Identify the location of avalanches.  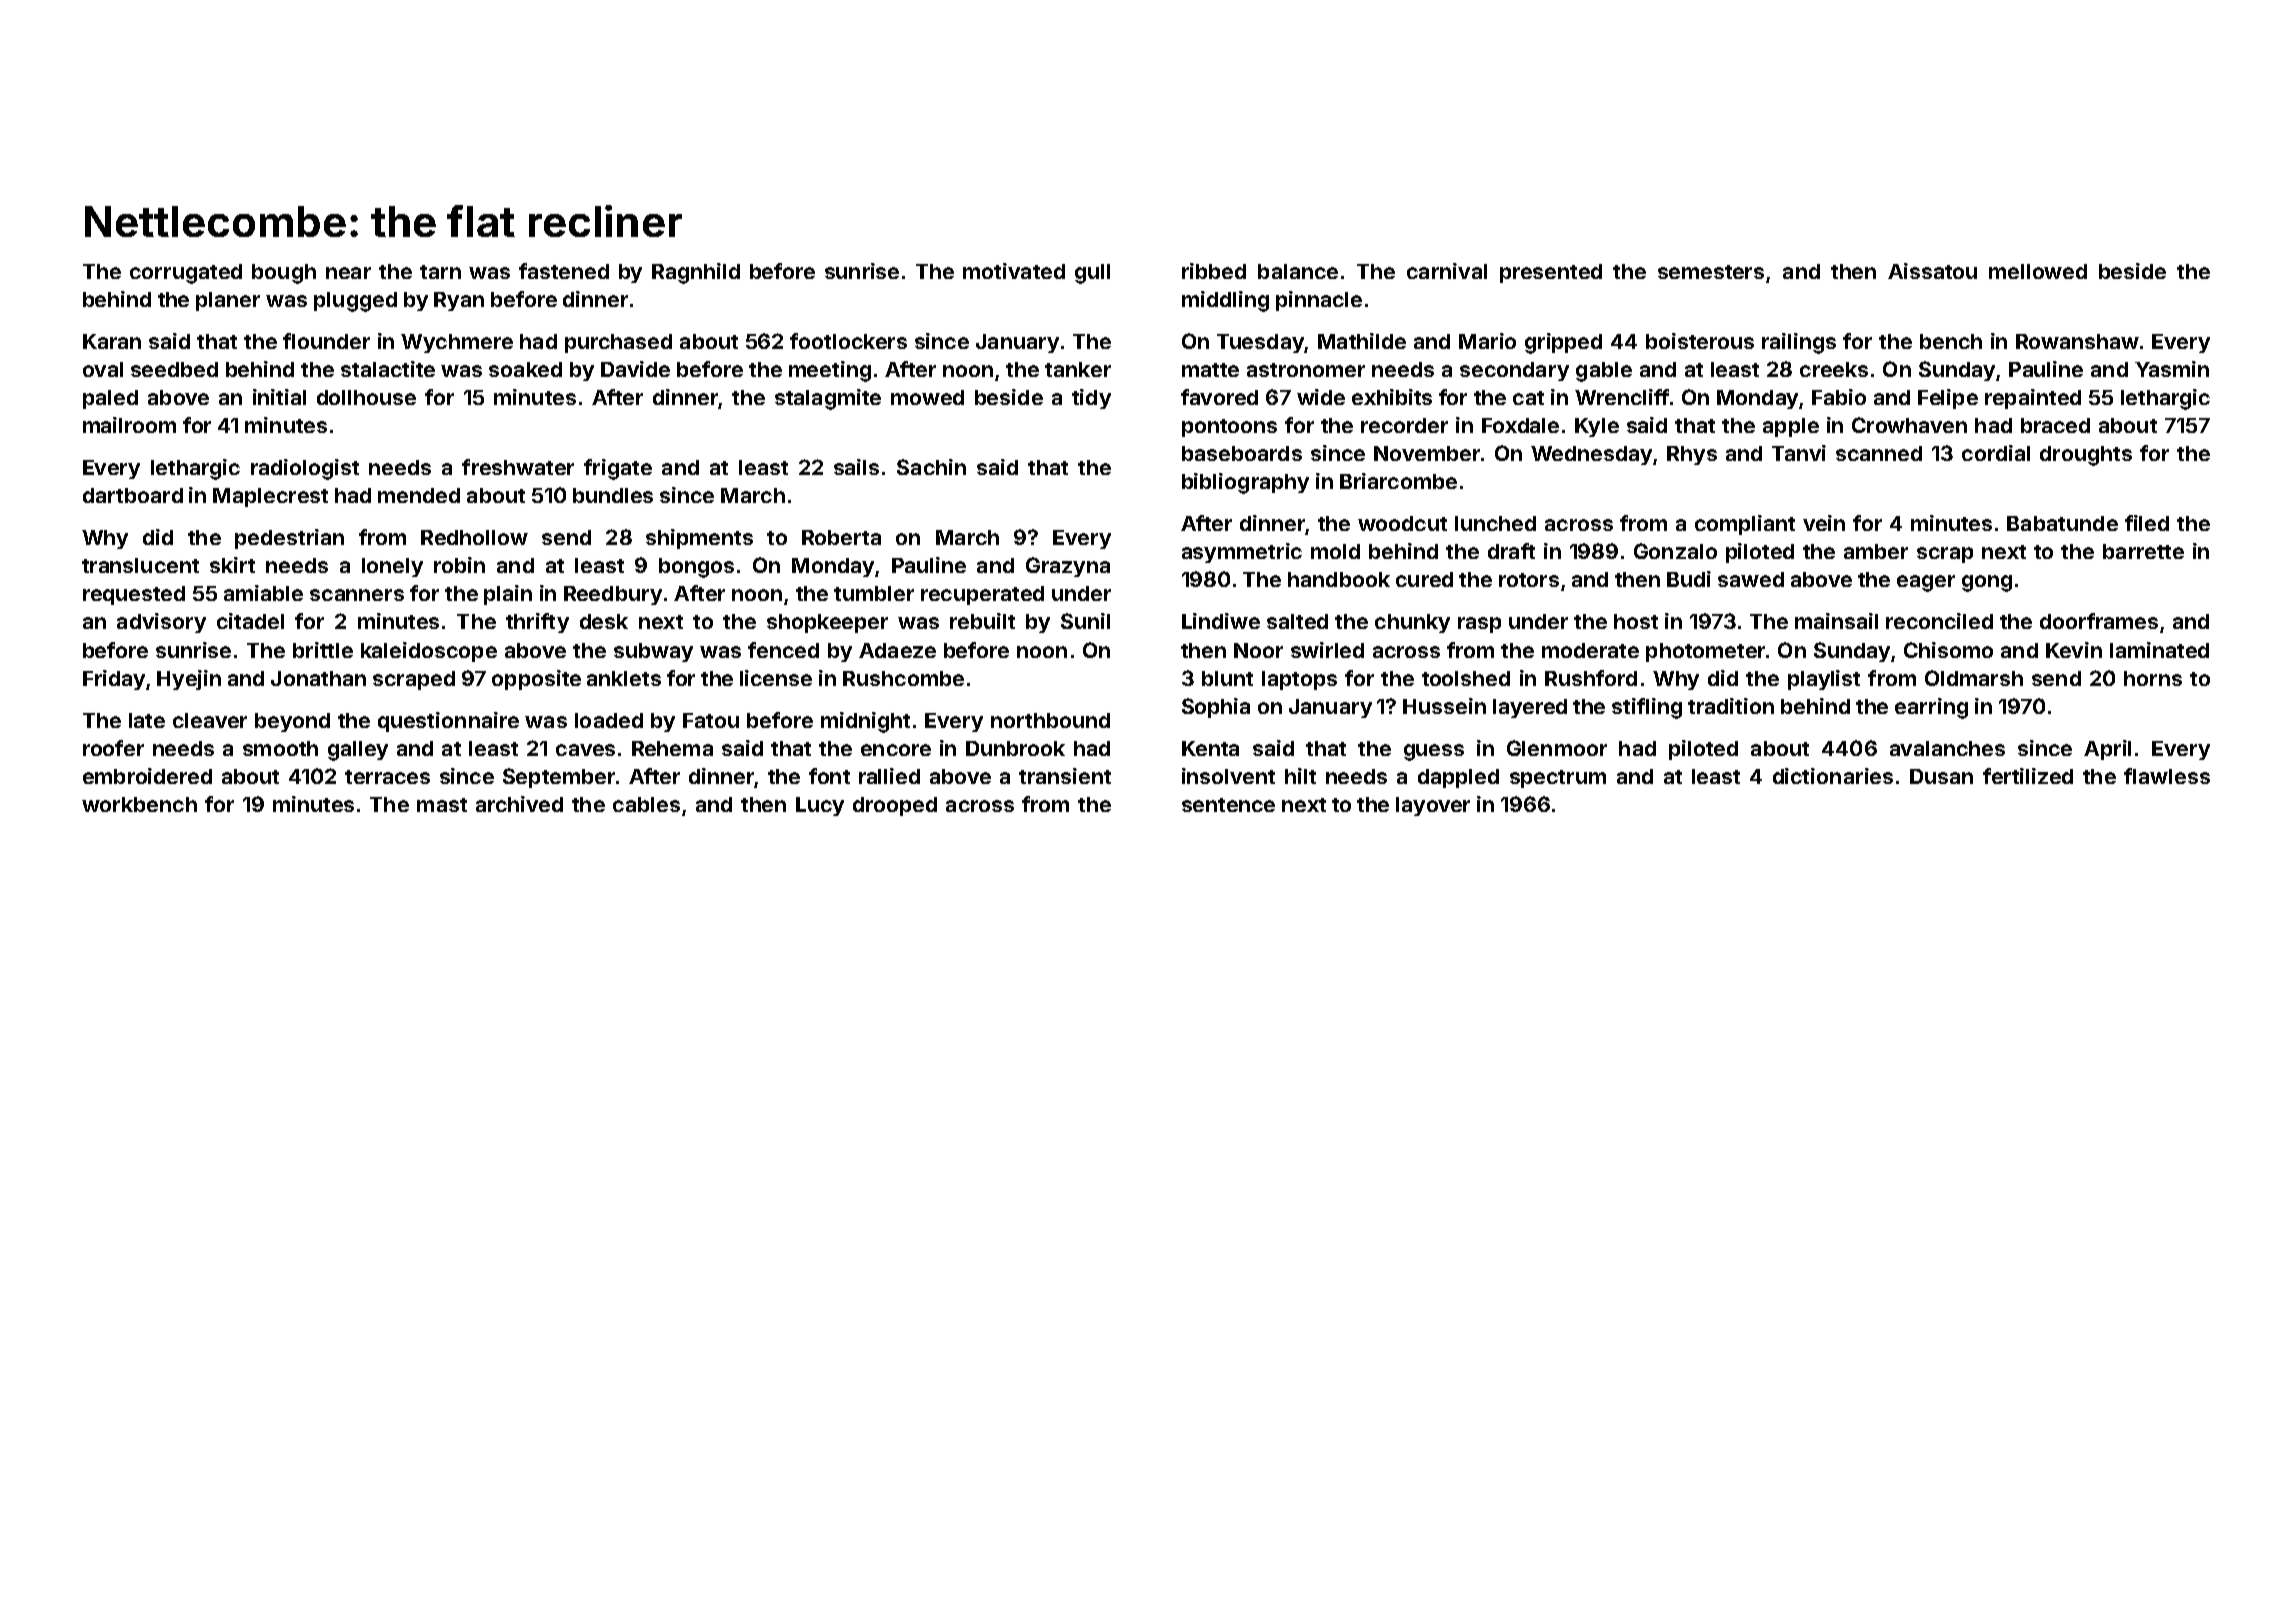
(1947, 748).
